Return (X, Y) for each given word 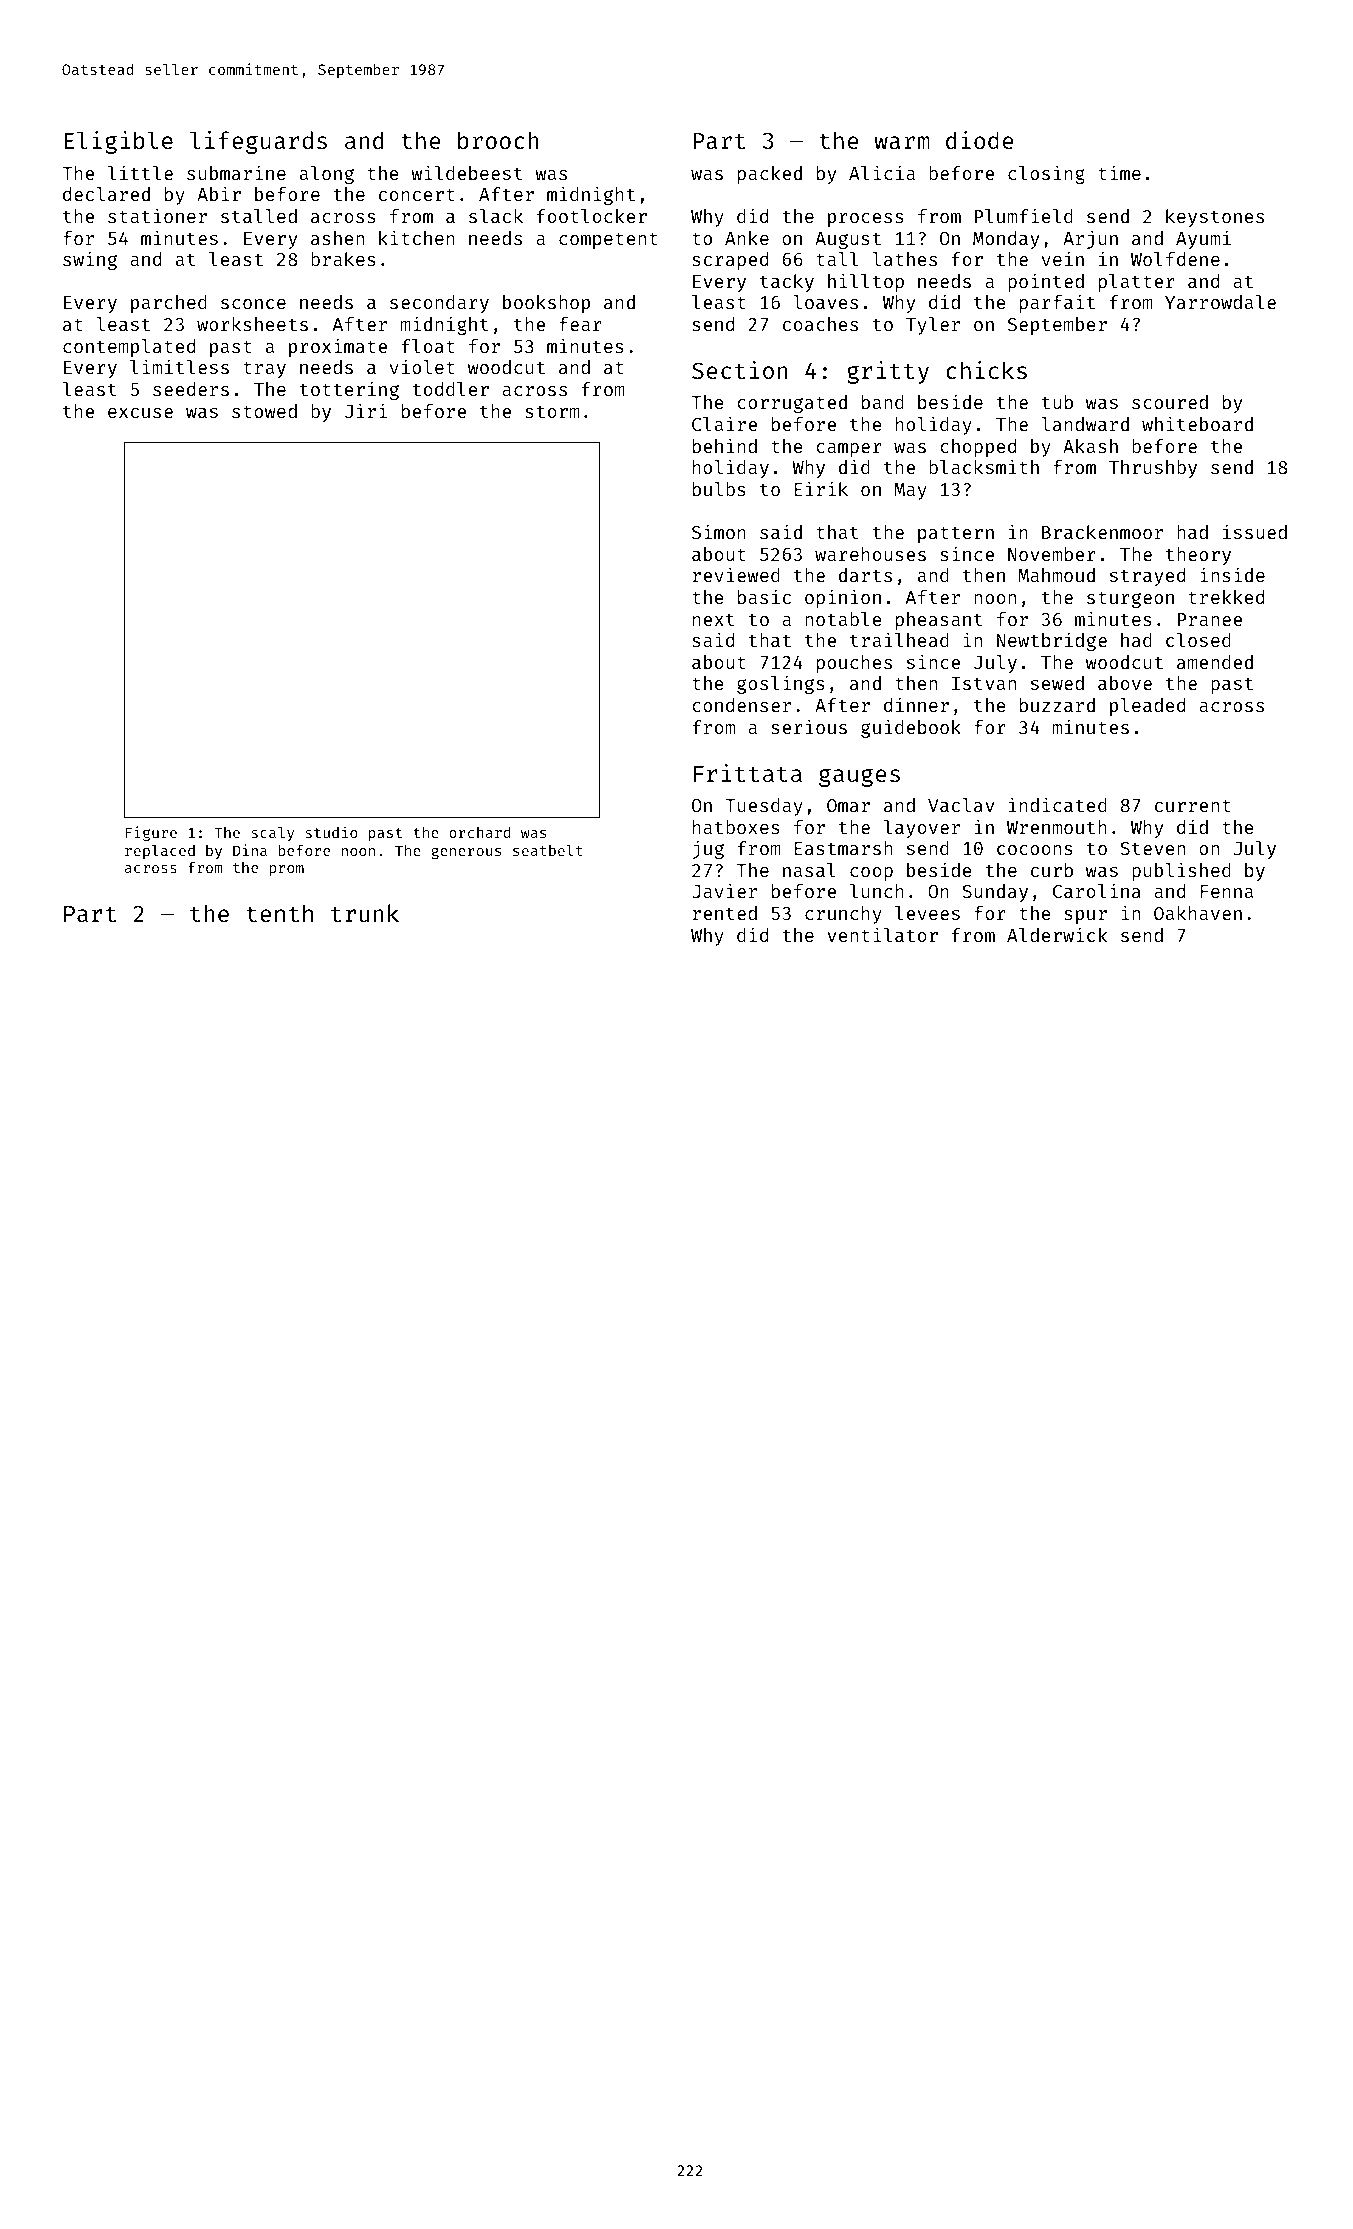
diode (980, 140)
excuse (140, 413)
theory (1198, 556)
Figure (151, 833)
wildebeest (466, 172)
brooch (498, 140)
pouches (854, 664)
